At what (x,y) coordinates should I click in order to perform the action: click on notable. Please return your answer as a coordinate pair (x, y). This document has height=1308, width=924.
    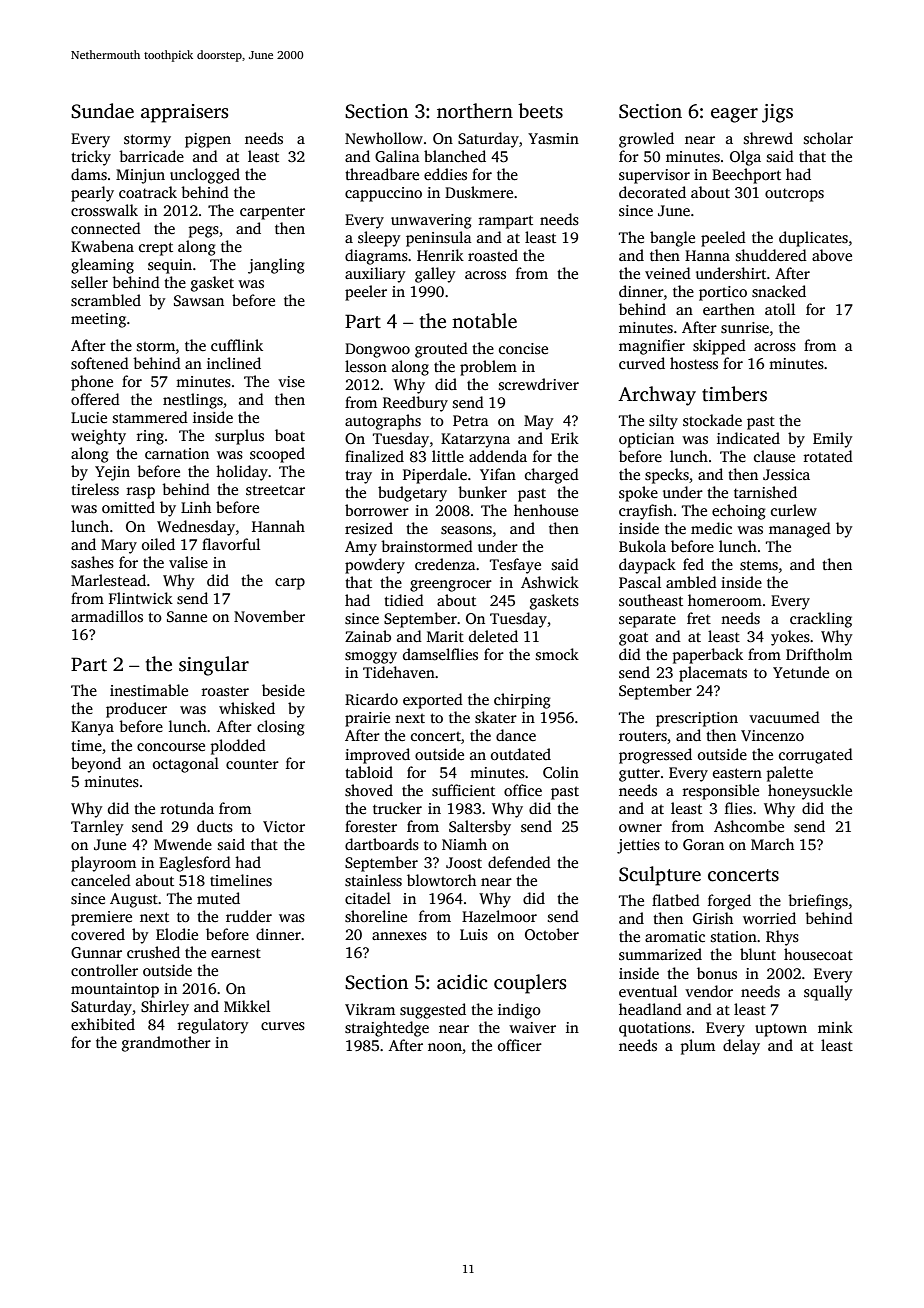
    Looking at the image, I should click on (484, 321).
